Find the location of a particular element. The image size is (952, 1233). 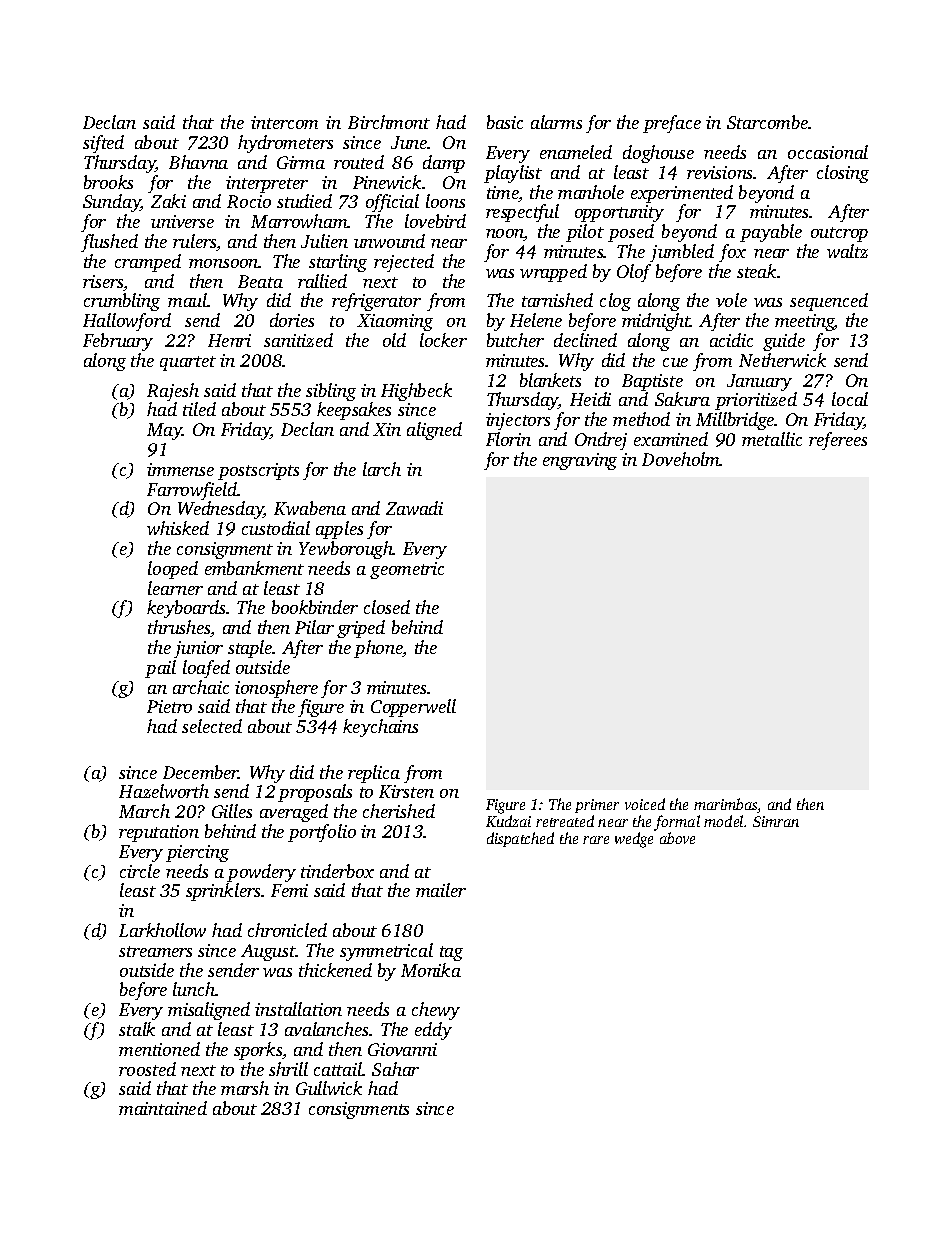

Gullwick is located at coordinates (329, 1088).
